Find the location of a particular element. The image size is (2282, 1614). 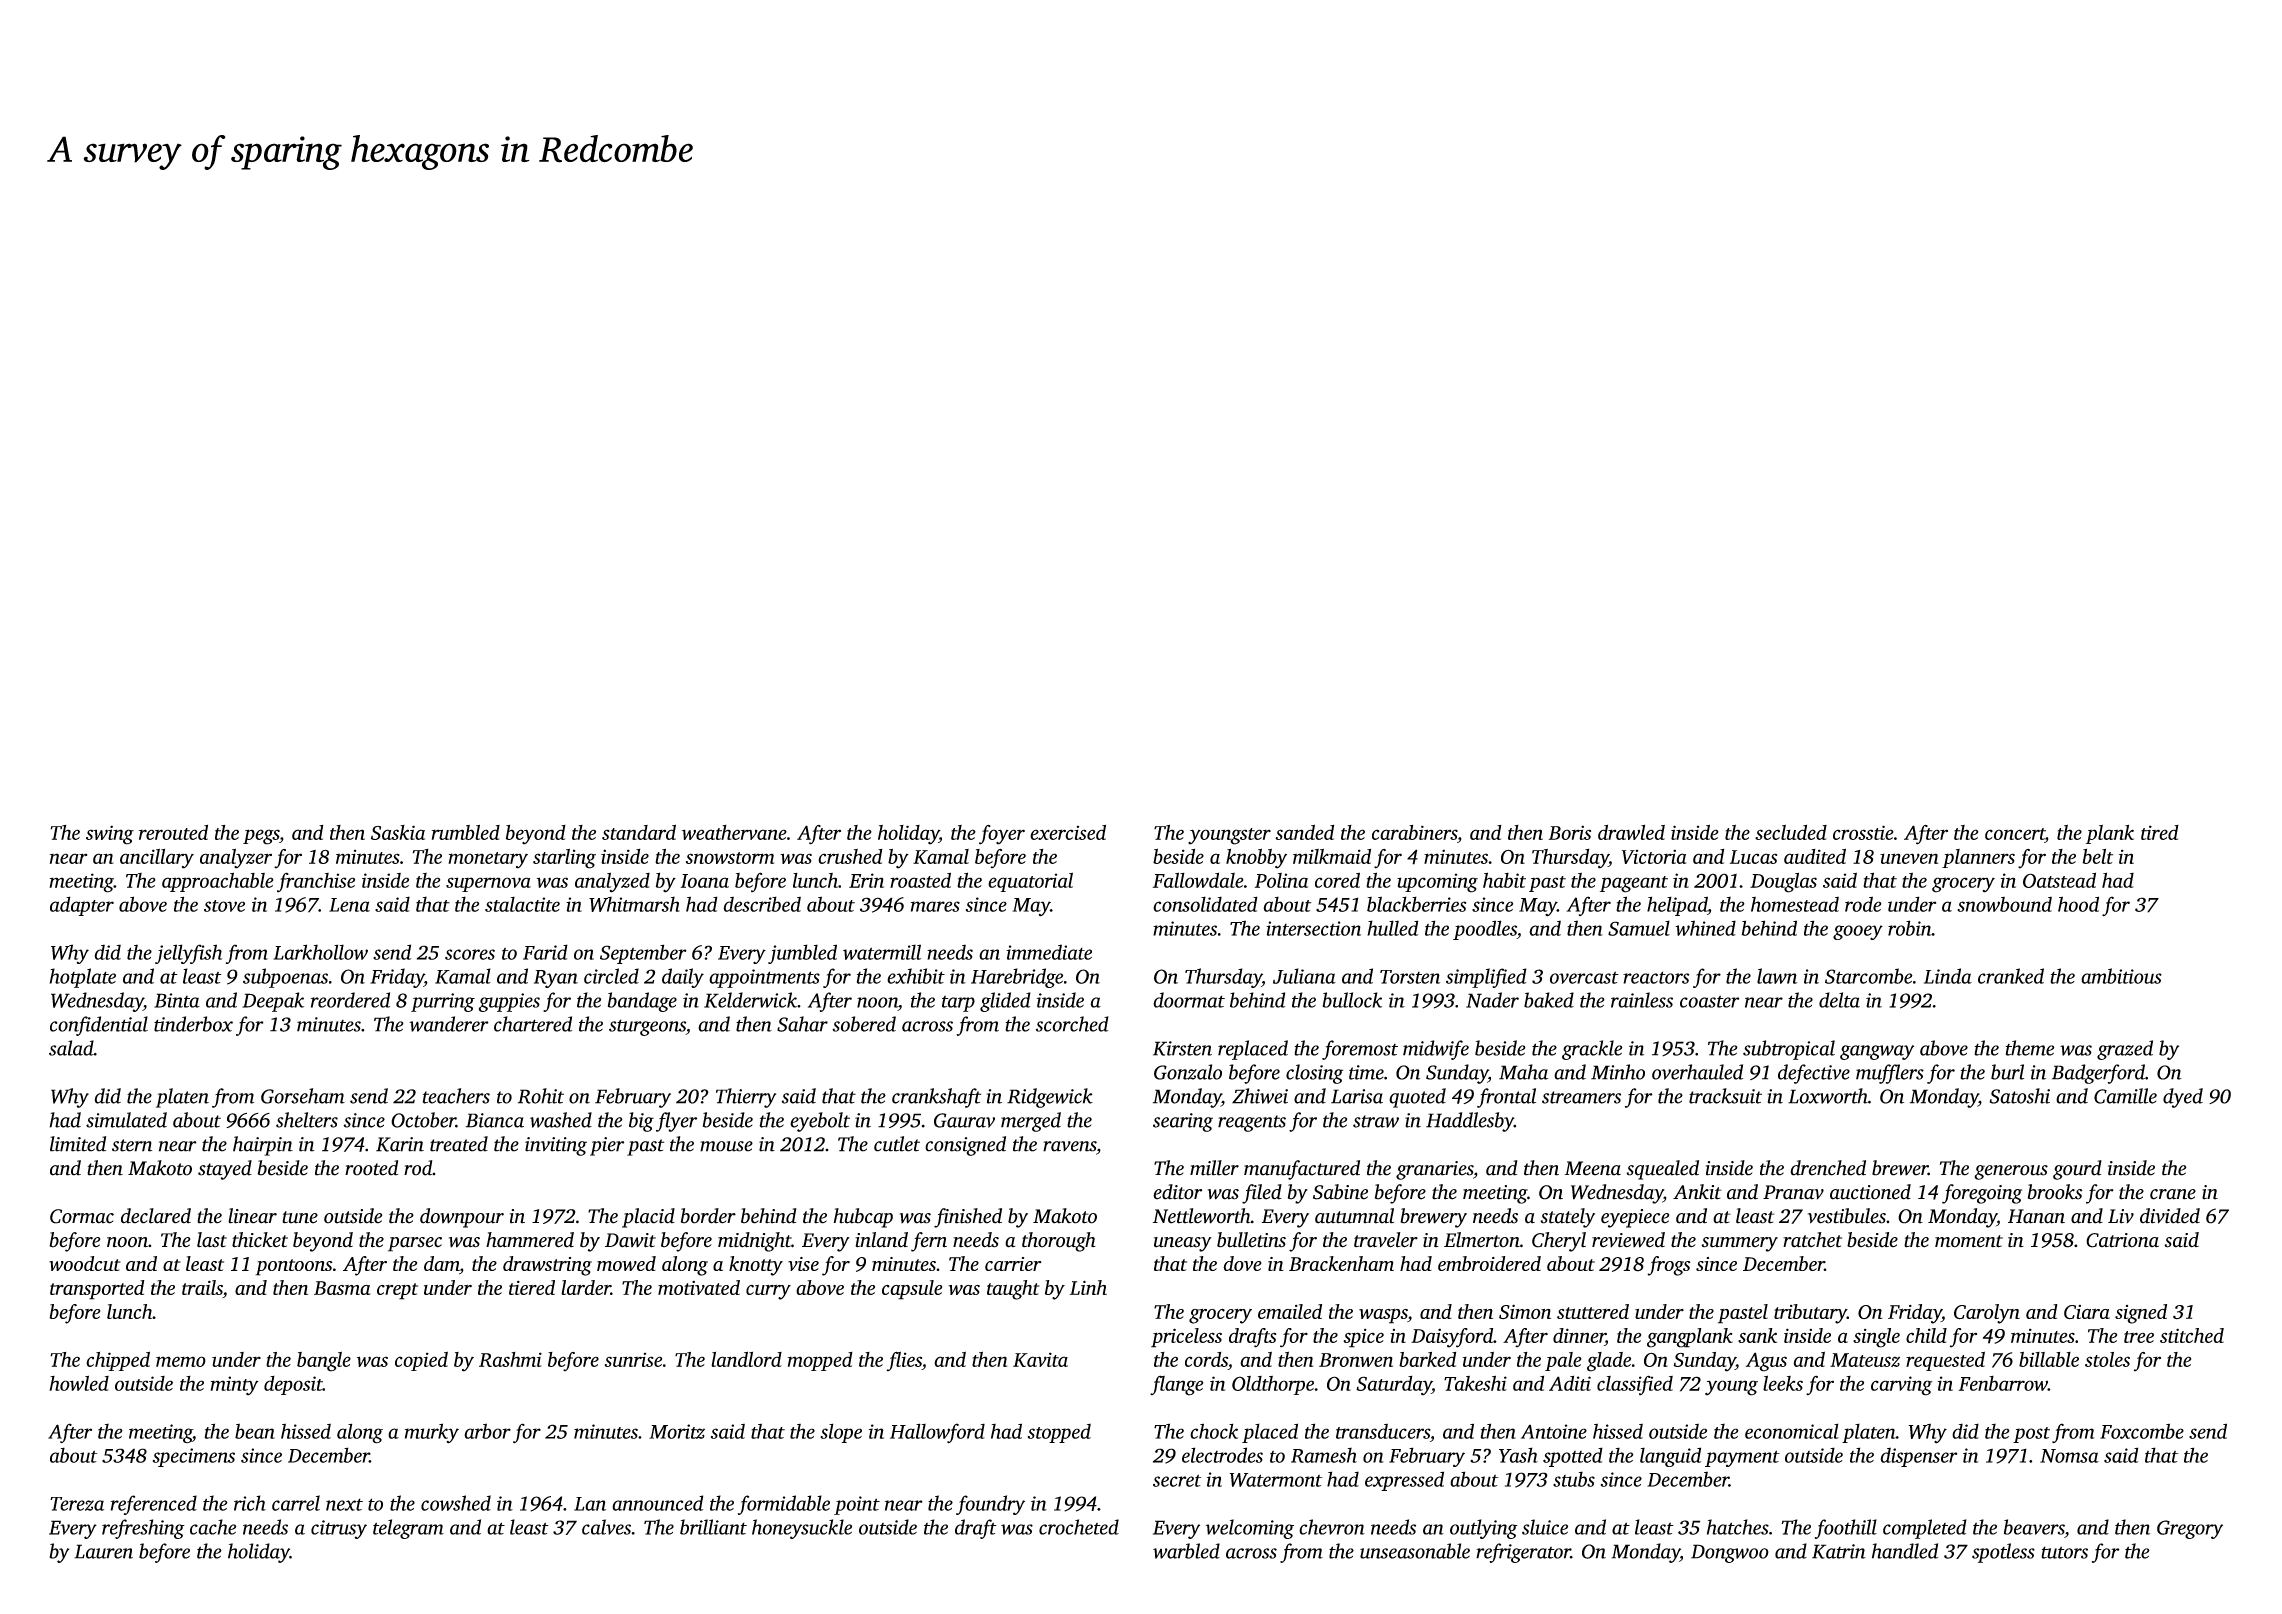

standard is located at coordinates (639, 832).
